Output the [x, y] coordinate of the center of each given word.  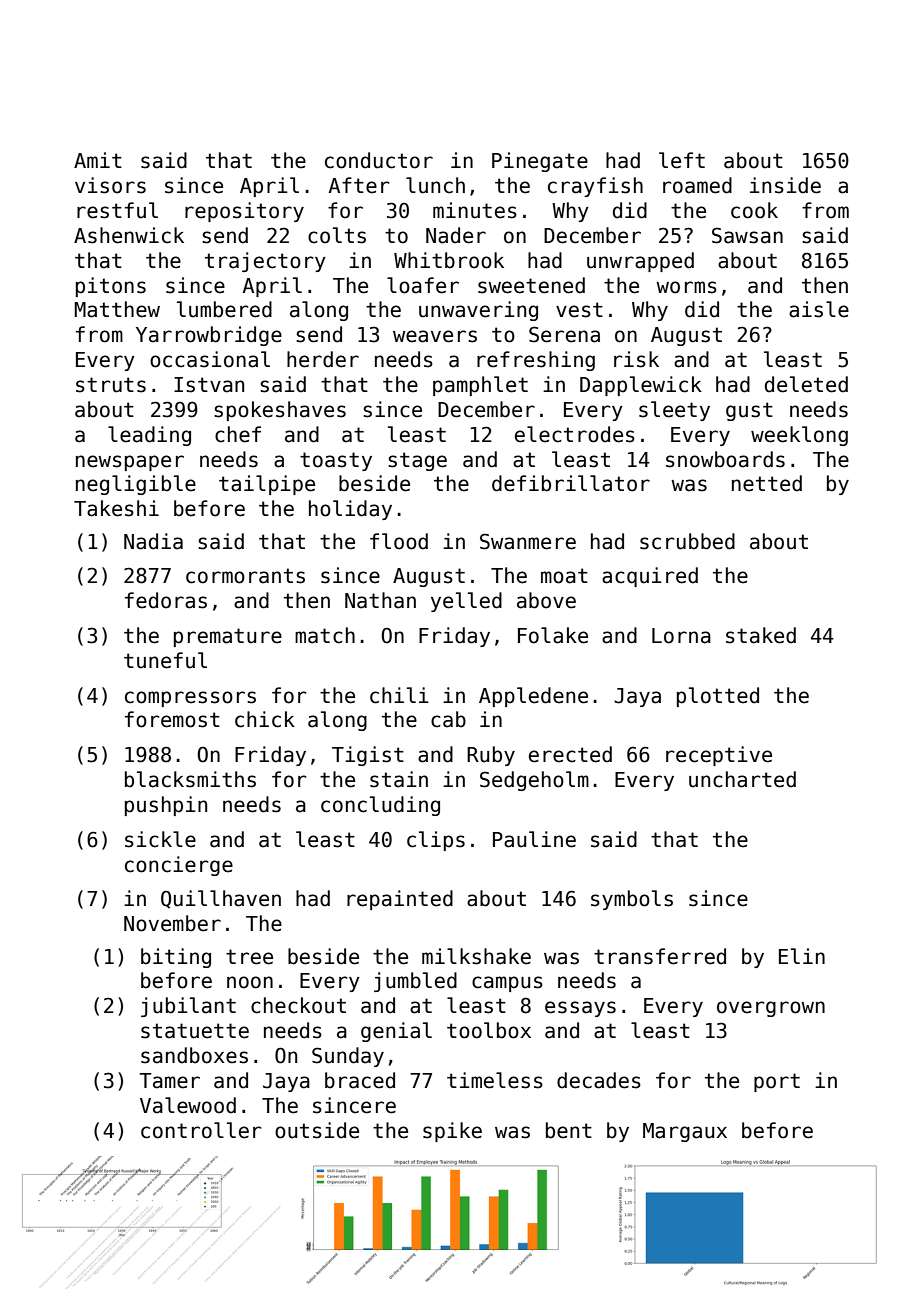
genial [396, 1032]
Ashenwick [129, 235]
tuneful [165, 660]
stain [399, 779]
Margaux [685, 1132]
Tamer [169, 1081]
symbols [632, 900]
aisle [819, 309]
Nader [456, 235]
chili [399, 695]
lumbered [224, 309]
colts [337, 235]
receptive [719, 756]
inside [785, 185]
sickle [160, 839]
